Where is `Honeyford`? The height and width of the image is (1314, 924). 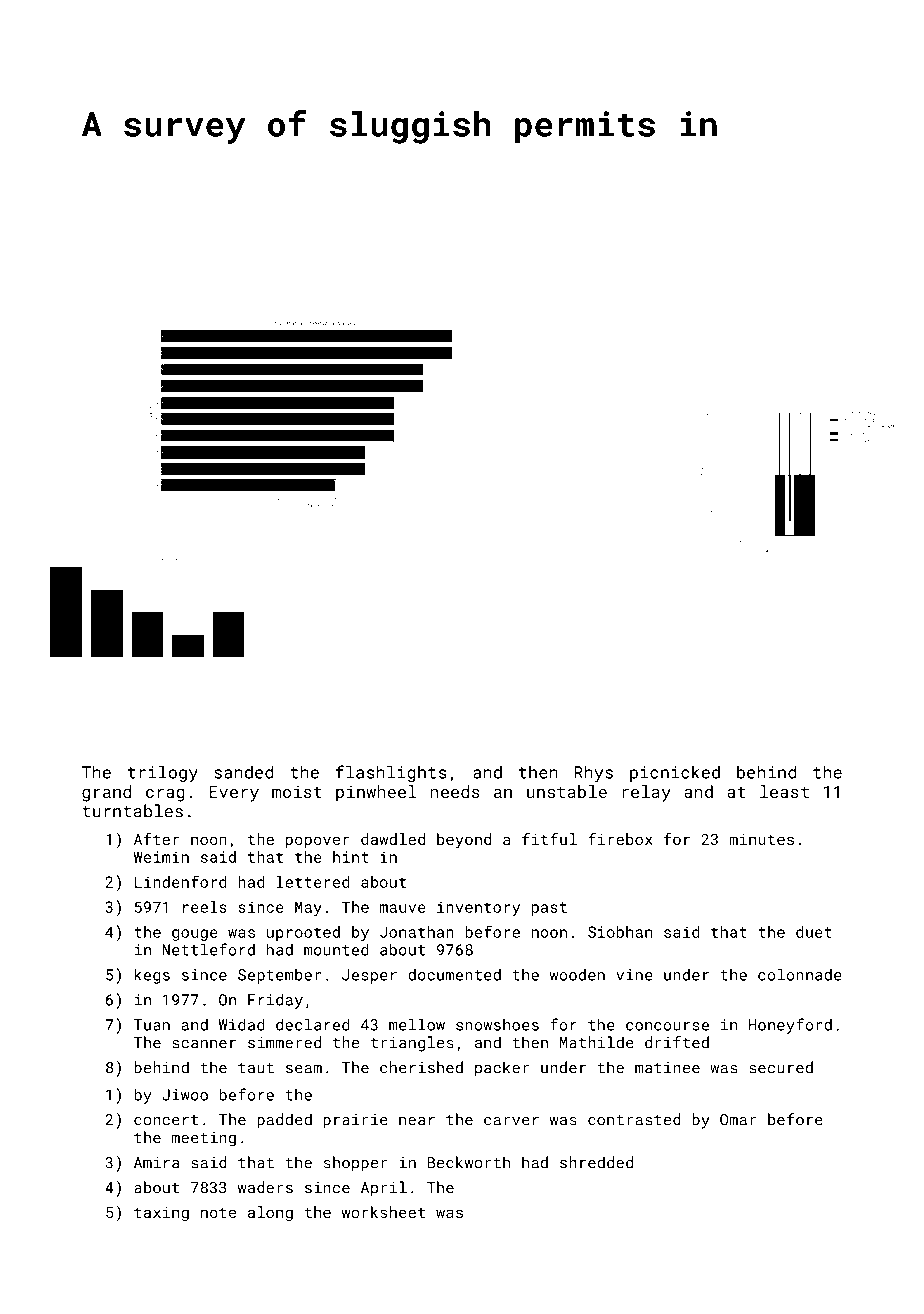
Honeyford is located at coordinates (790, 1026).
